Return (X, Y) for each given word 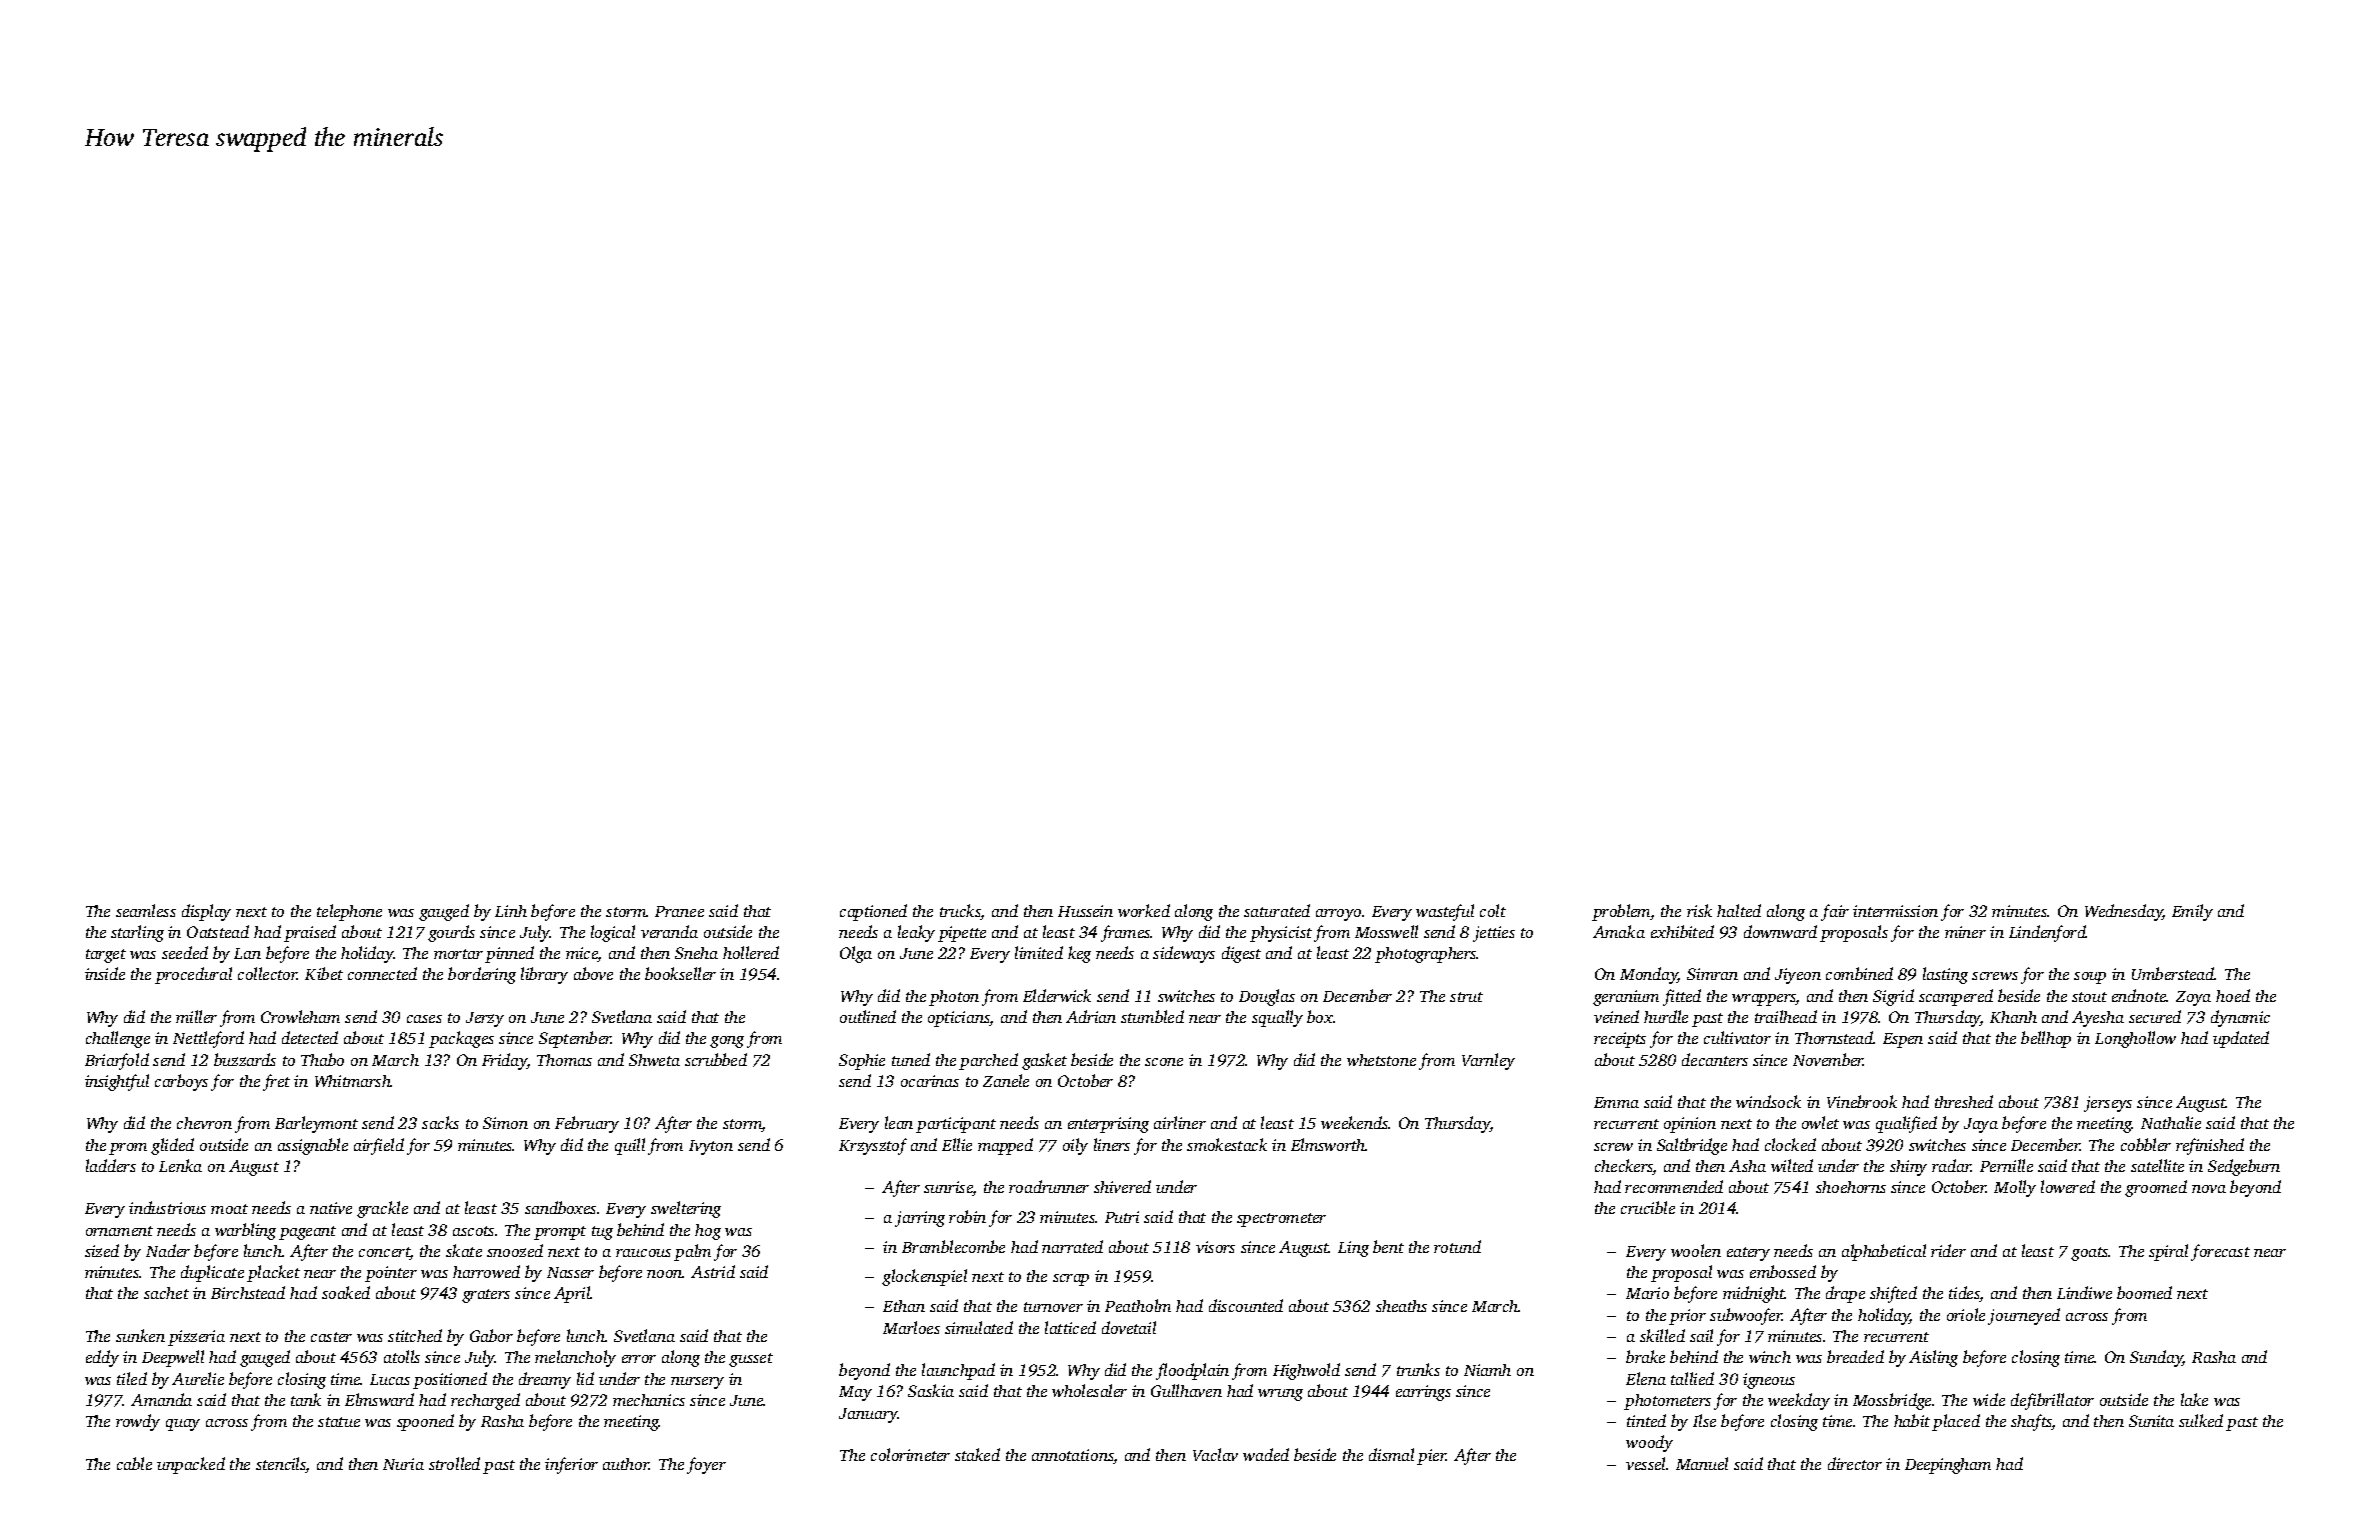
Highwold (1306, 1371)
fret (276, 1082)
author (626, 1464)
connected (382, 973)
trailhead (1786, 1016)
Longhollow (2135, 1039)
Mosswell (1386, 931)
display (206, 912)
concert (384, 1253)
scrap (1071, 1280)
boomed (2144, 1292)
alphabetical (1884, 1252)
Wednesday (2124, 912)
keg (1079, 954)
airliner (1180, 1122)
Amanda (161, 1399)
